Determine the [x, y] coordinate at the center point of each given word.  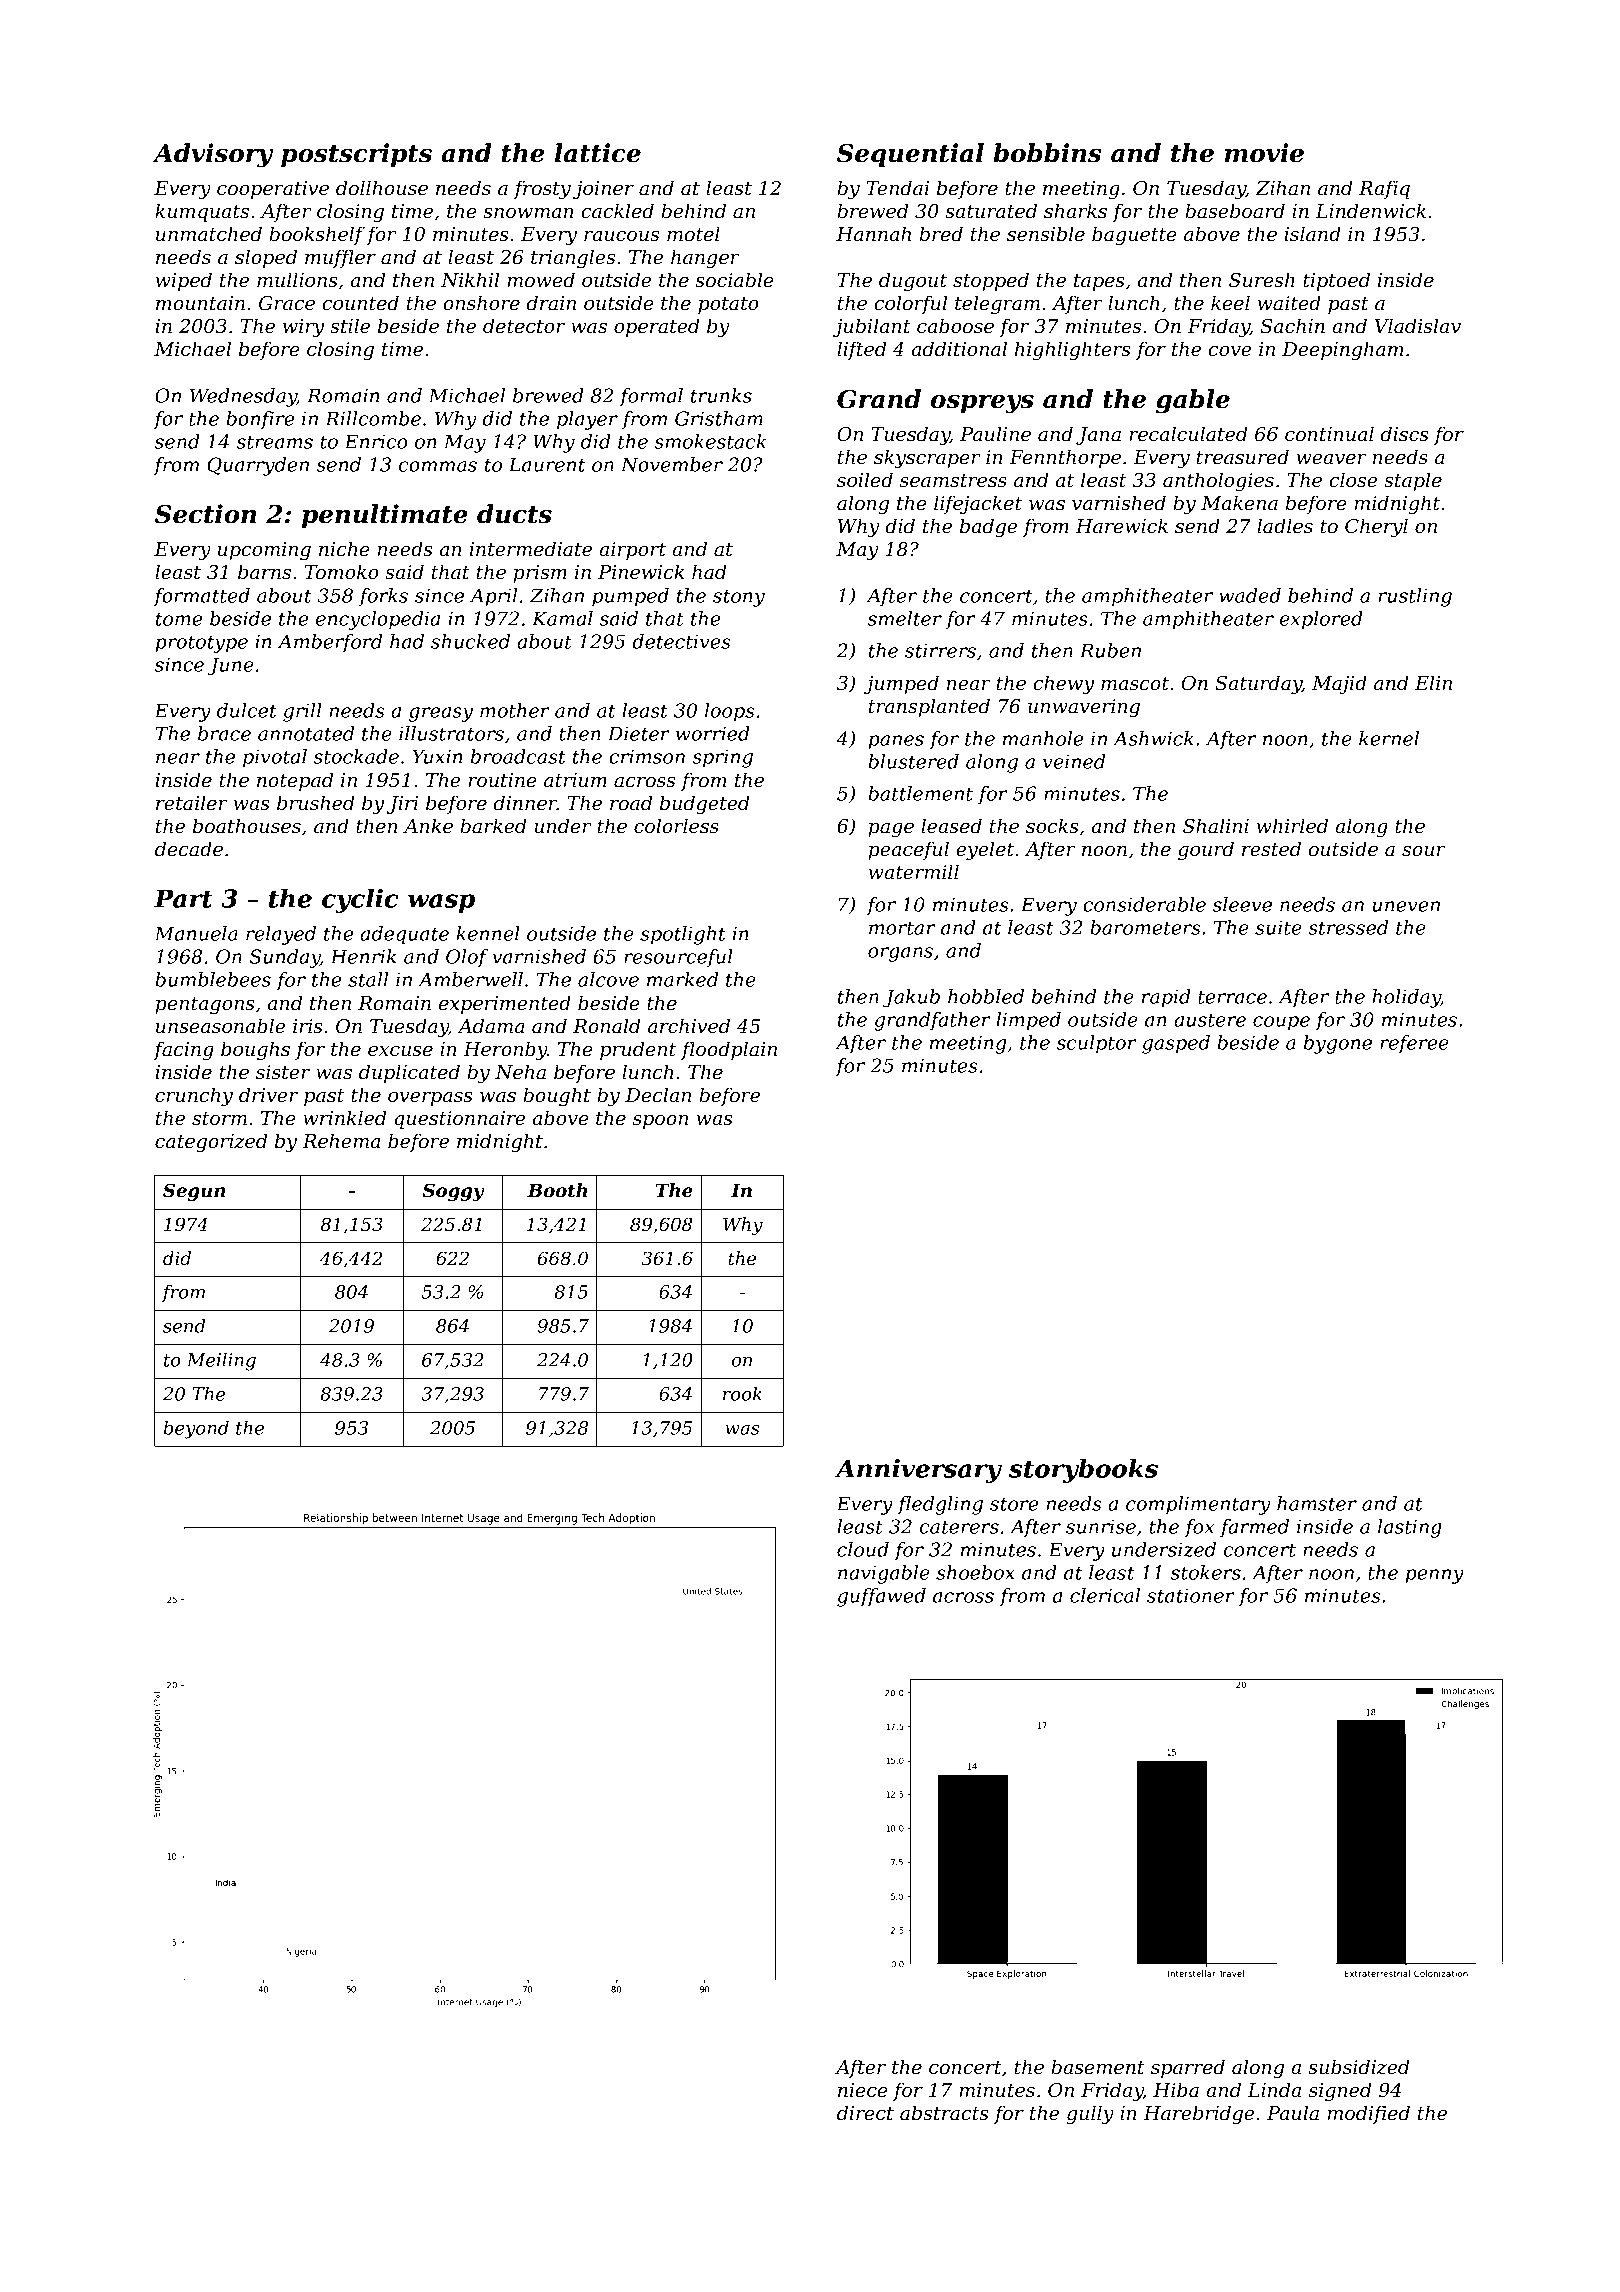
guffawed [881, 1597]
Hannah [873, 234]
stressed [1348, 927]
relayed [281, 935]
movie [1264, 153]
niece [863, 2090]
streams [275, 442]
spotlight [683, 935]
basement [1098, 2067]
